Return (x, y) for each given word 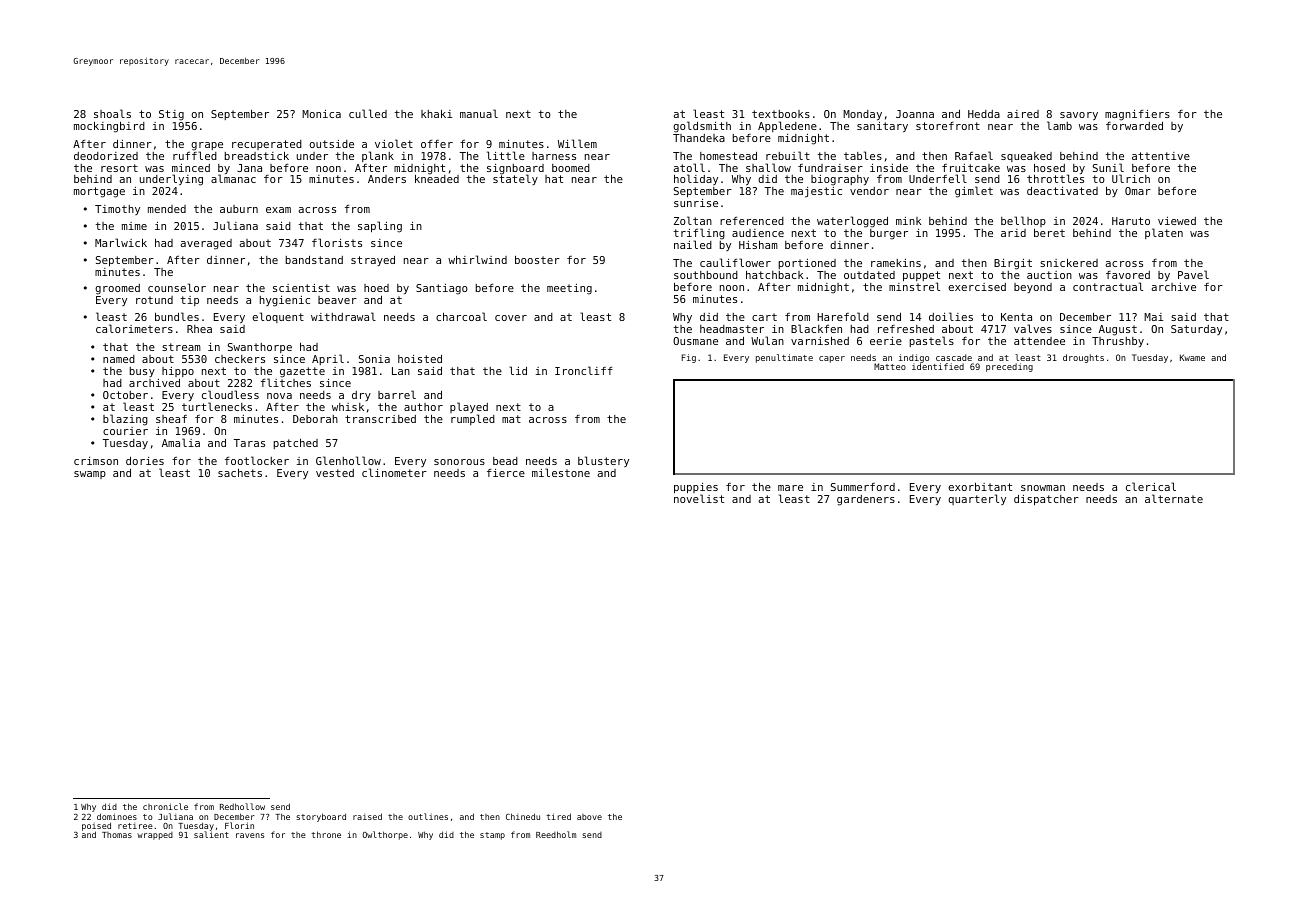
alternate (1174, 498)
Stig (171, 115)
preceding (1009, 367)
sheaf (171, 419)
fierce (506, 473)
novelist (699, 499)
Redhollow (242, 806)
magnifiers (1137, 115)
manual (479, 113)
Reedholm (556, 834)
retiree (135, 826)
